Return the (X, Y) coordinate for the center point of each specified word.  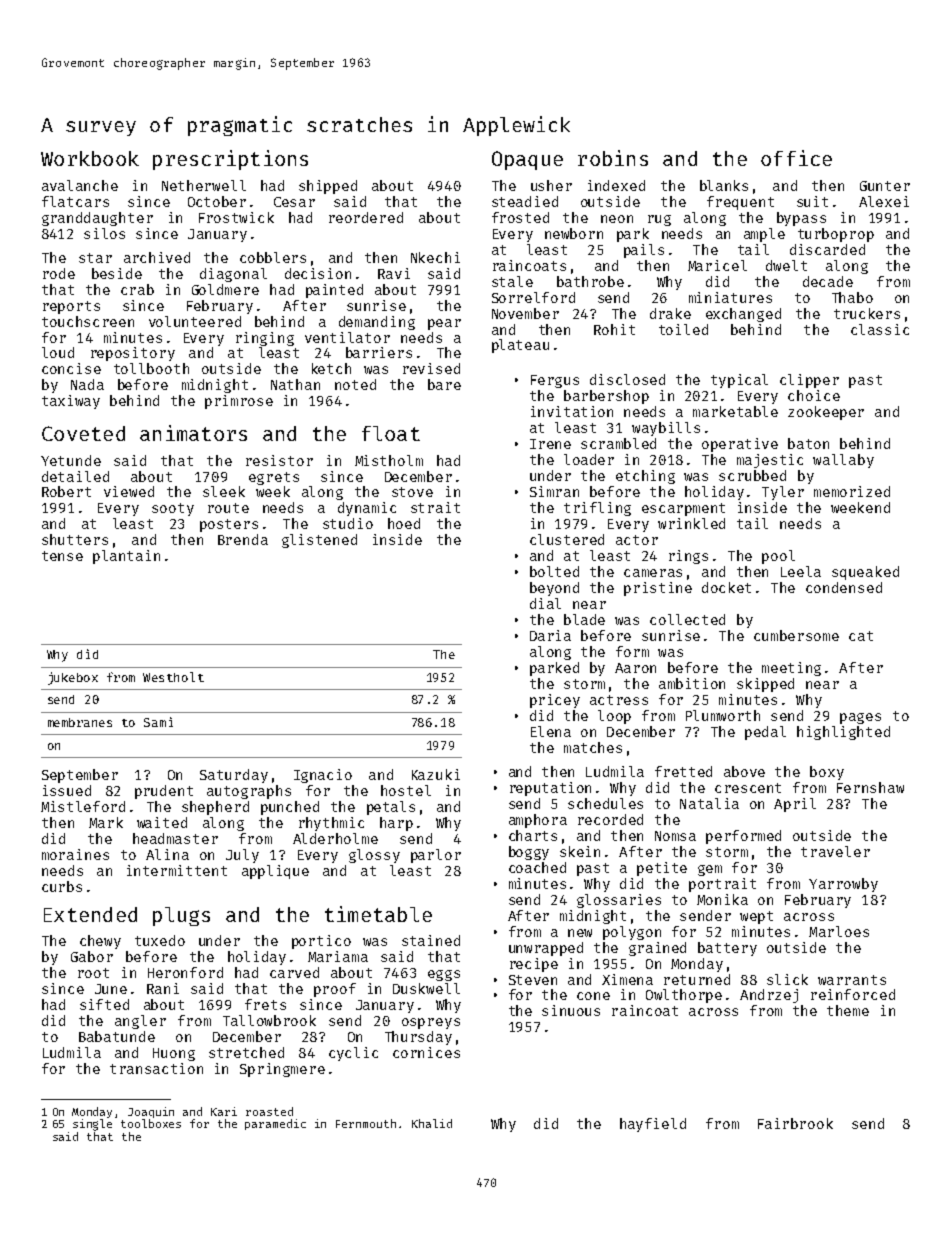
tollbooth (151, 368)
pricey (555, 701)
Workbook (90, 158)
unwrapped (546, 949)
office (796, 158)
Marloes (839, 931)
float (391, 433)
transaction (156, 1068)
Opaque (527, 160)
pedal (765, 733)
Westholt (173, 677)
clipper (809, 381)
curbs (62, 886)
